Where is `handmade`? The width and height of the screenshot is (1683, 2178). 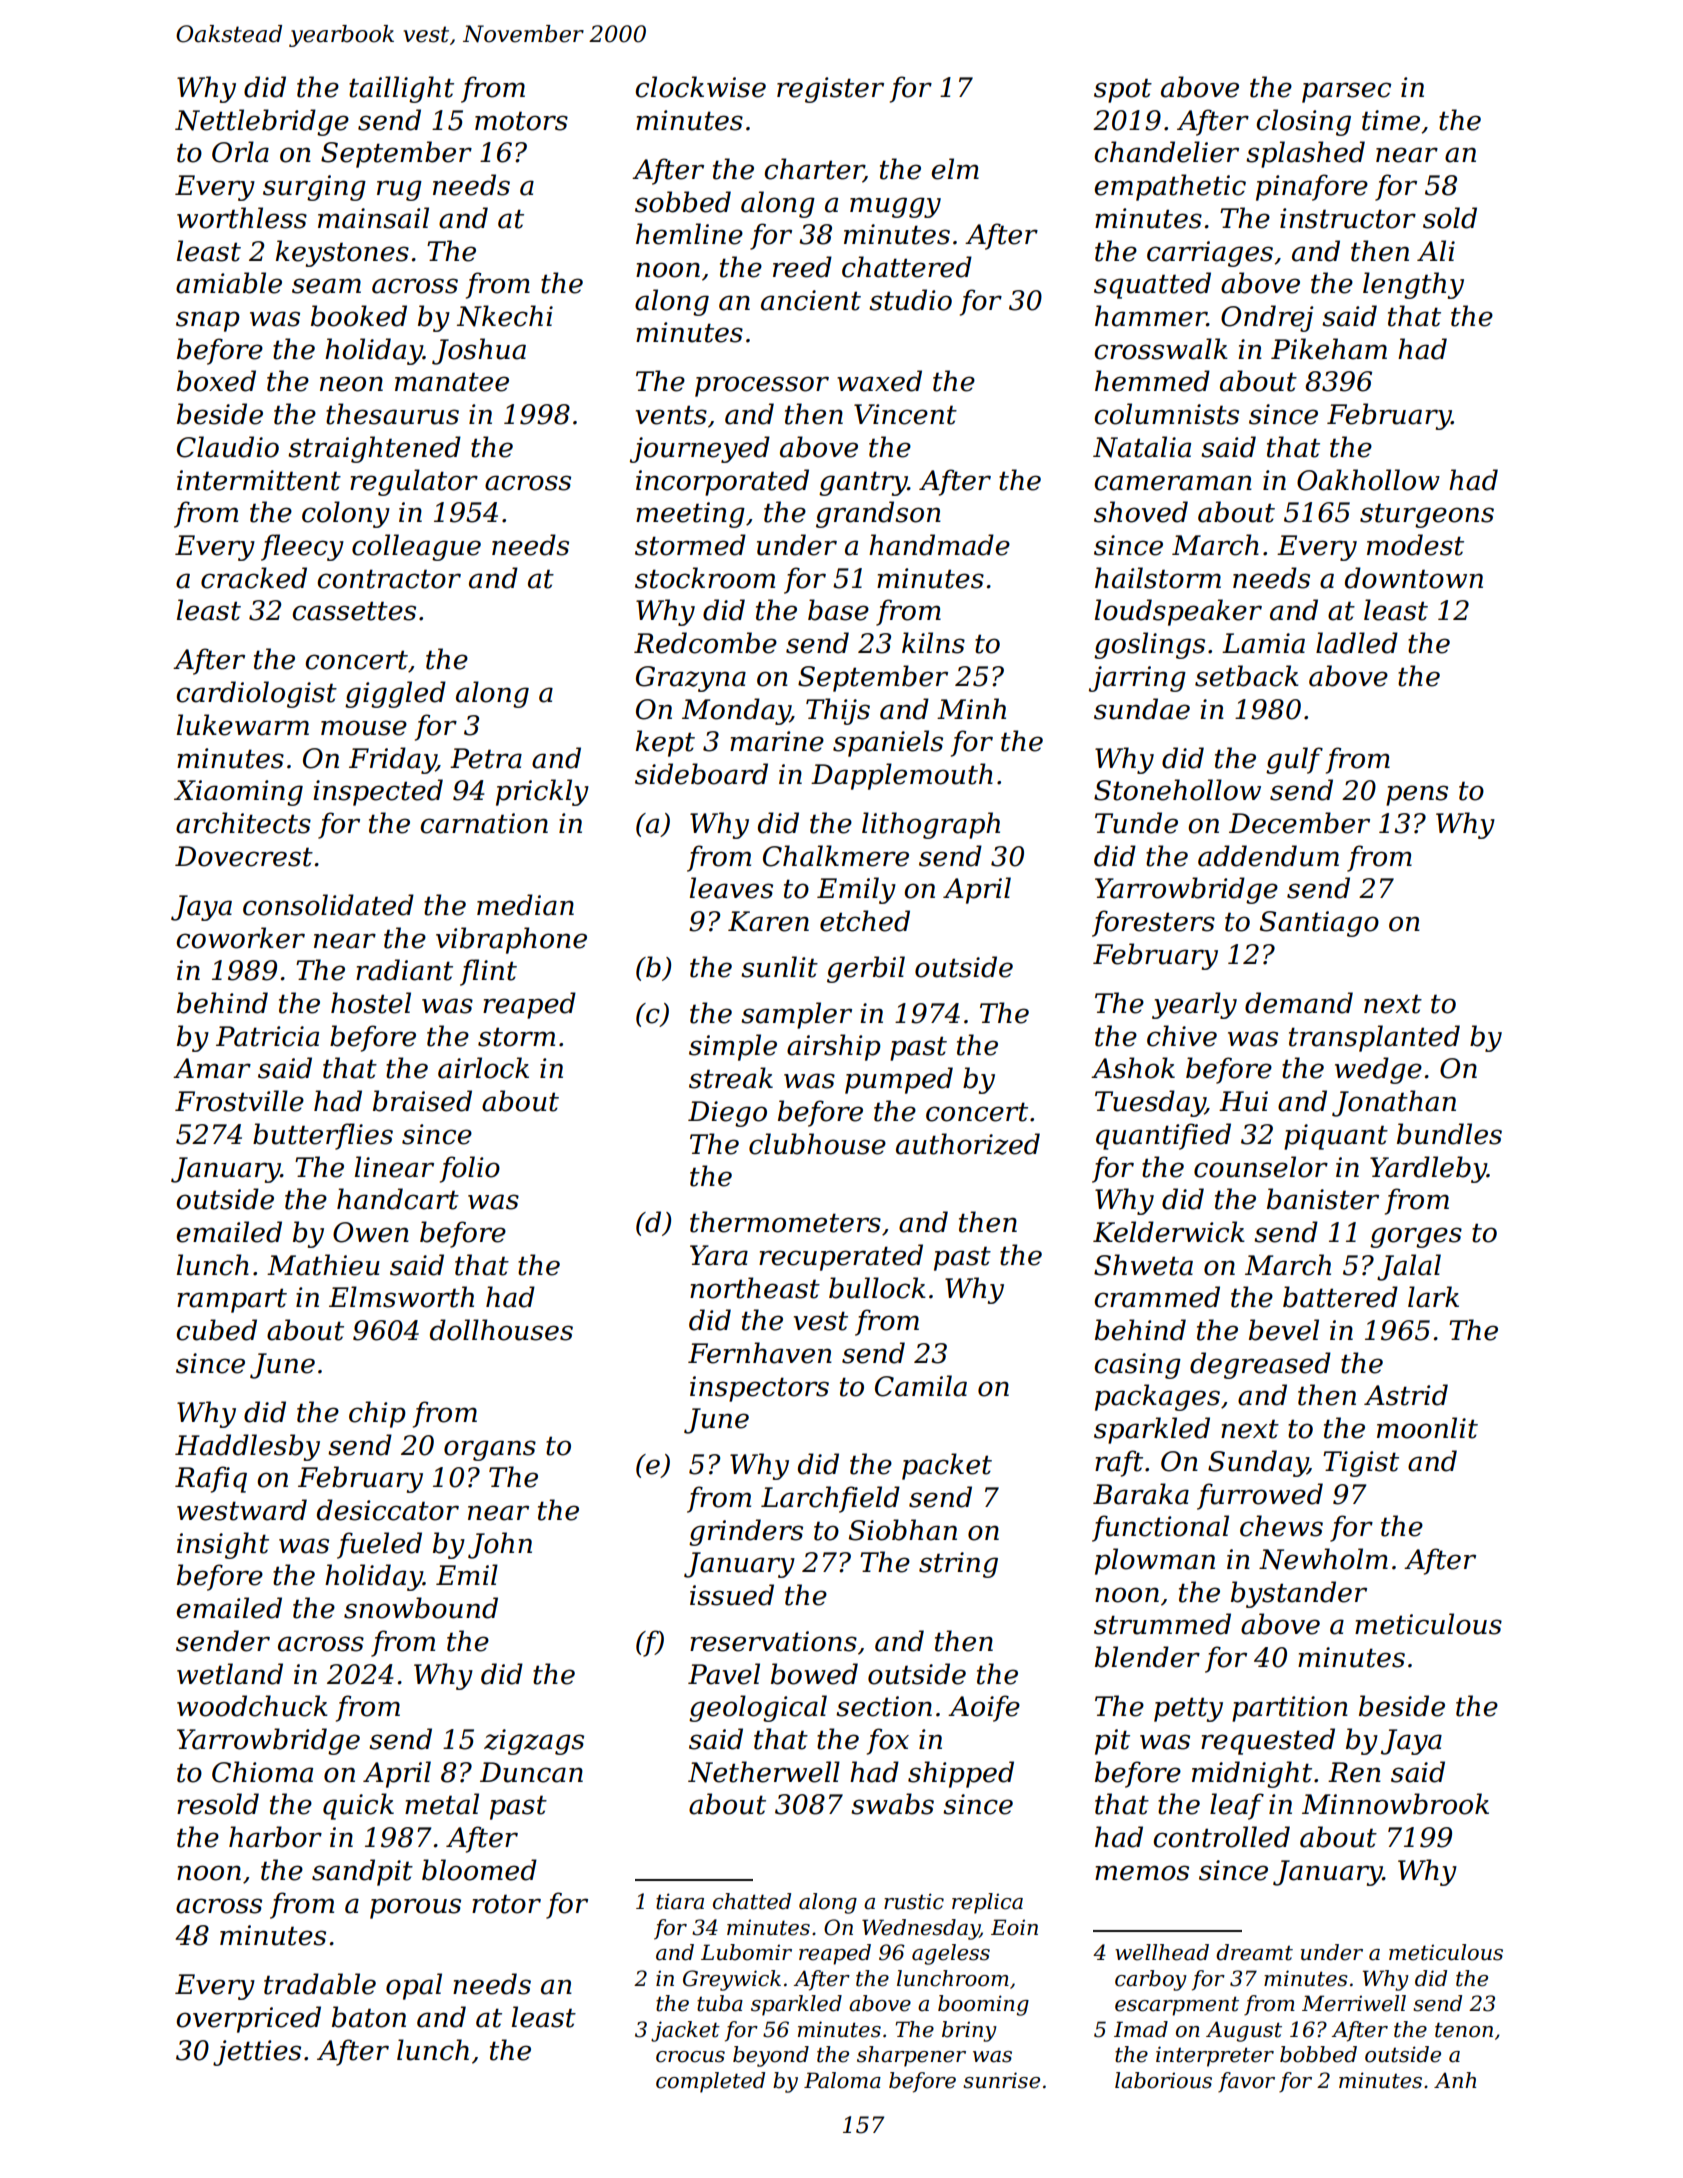
handmade is located at coordinates (939, 545).
